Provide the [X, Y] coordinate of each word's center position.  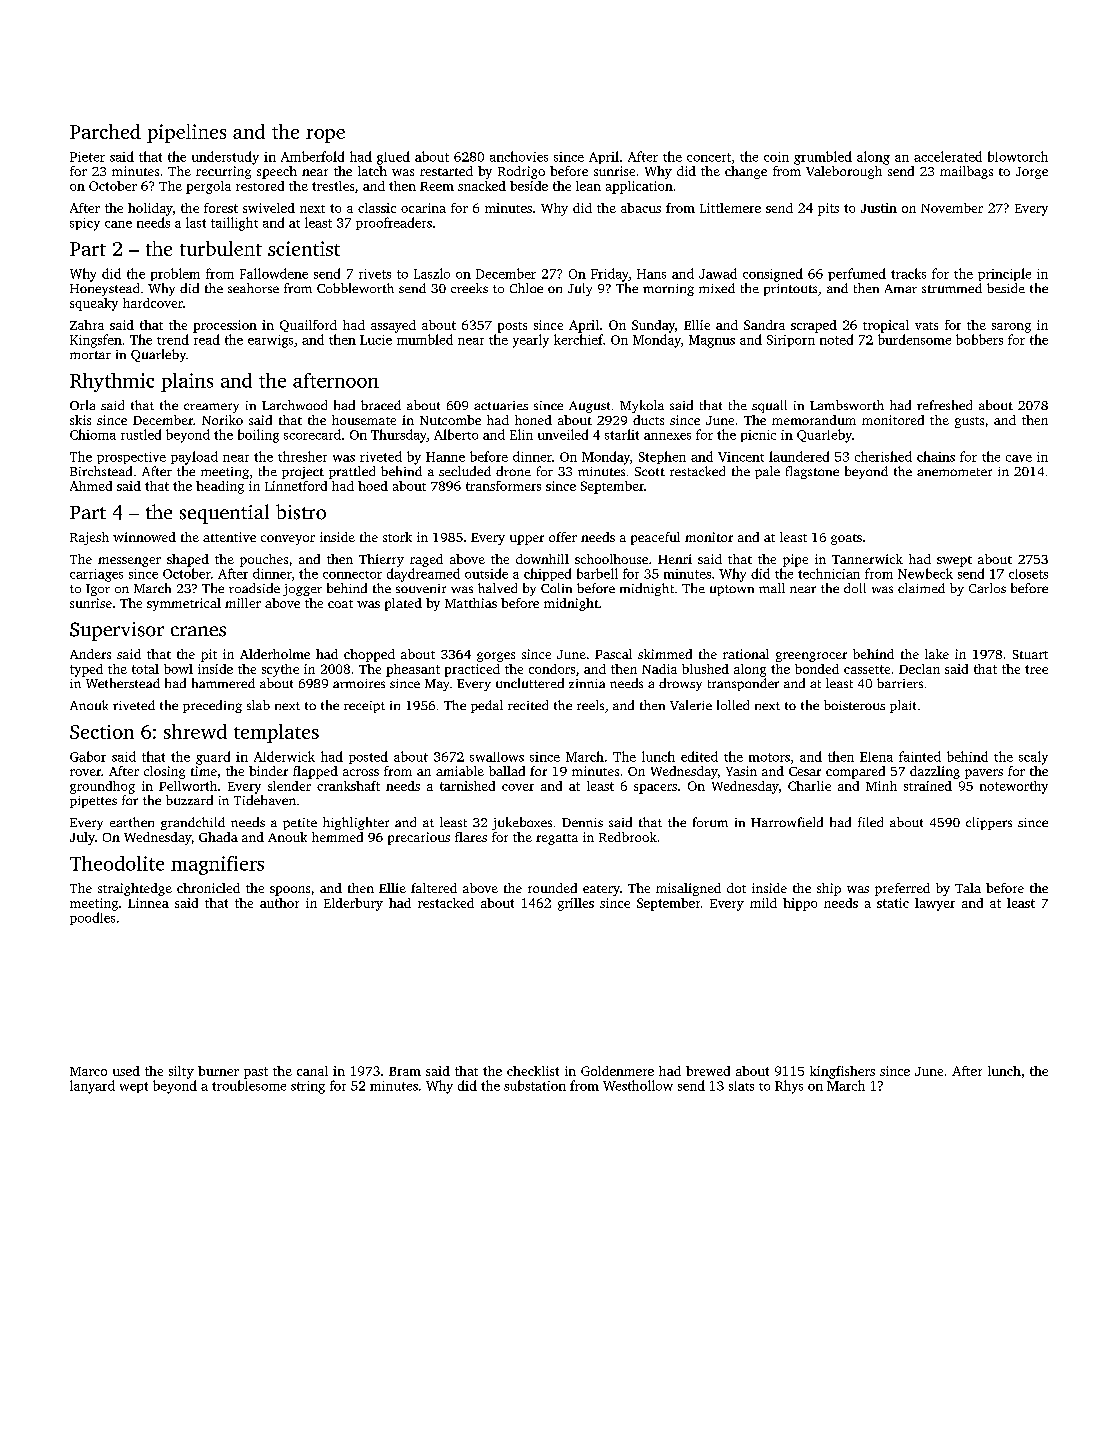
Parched [105, 131]
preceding [212, 706]
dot [736, 888]
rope [325, 136]
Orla [82, 405]
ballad [507, 771]
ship [829, 889]
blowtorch [1018, 156]
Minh [881, 786]
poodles [92, 918]
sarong [1011, 328]
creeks [469, 288]
